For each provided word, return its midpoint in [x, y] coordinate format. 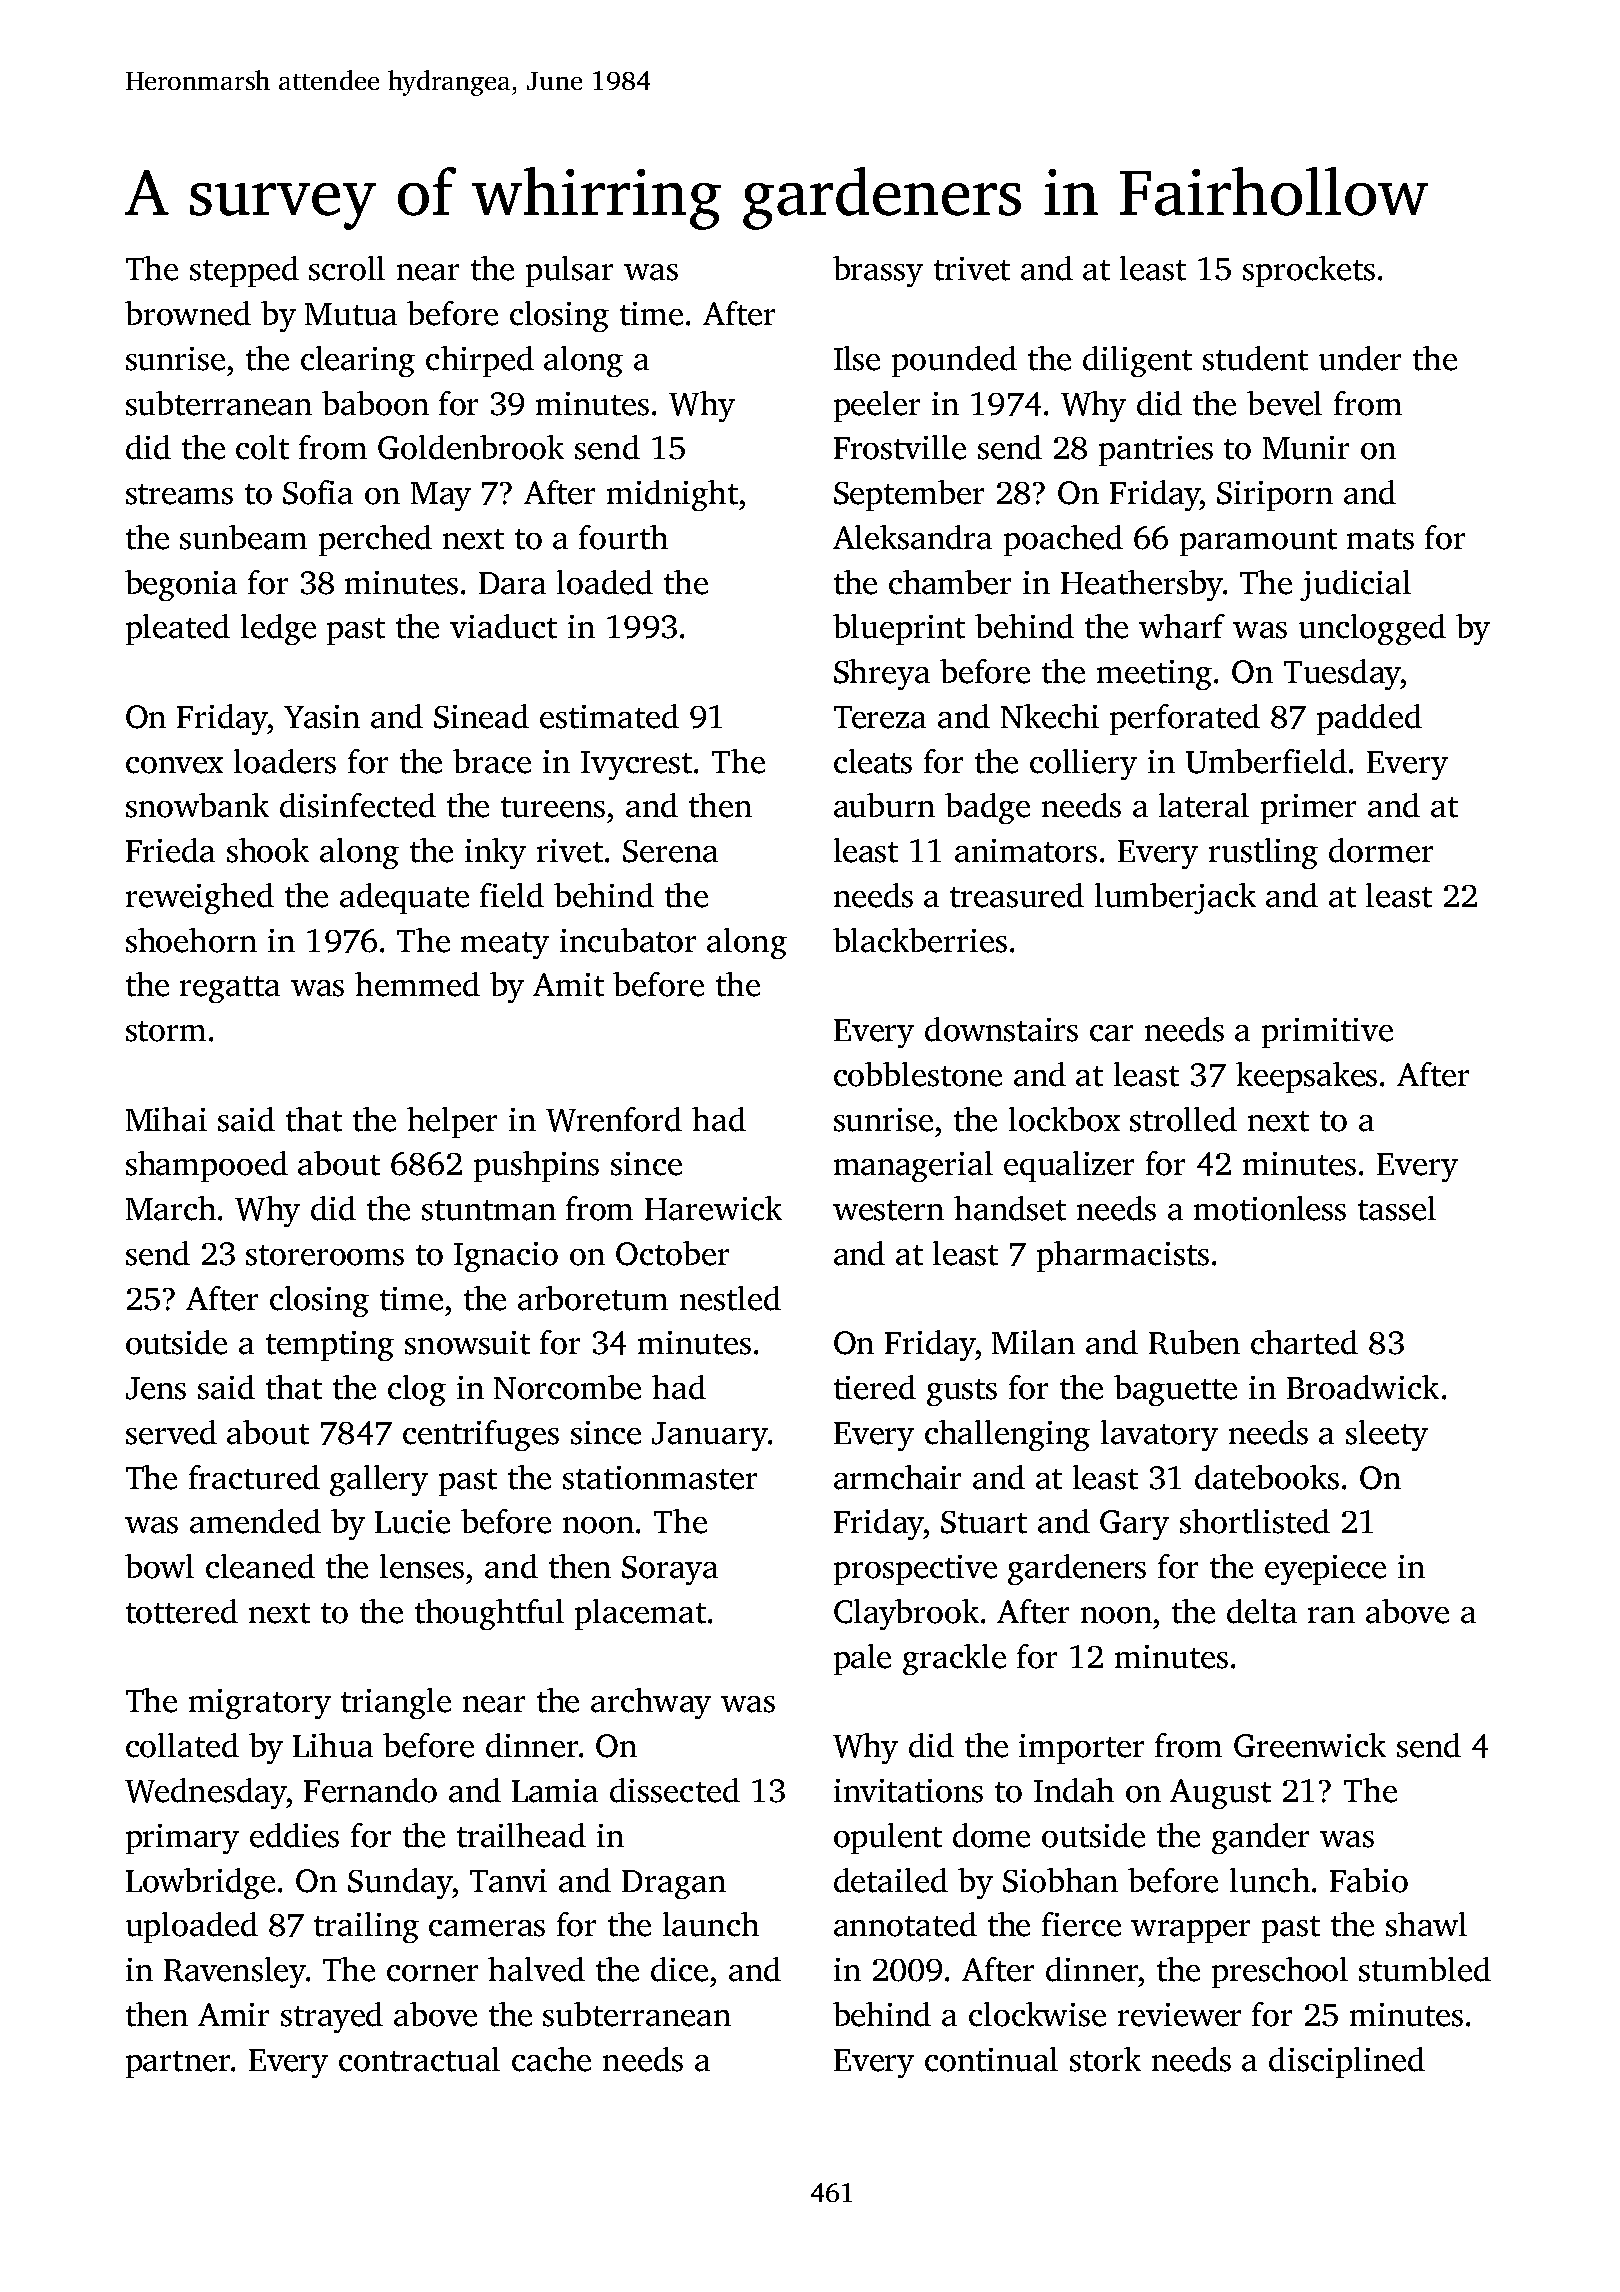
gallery [379, 1480]
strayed [332, 2017]
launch [711, 1924]
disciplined [1347, 2062]
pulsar [569, 271]
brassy [878, 271]
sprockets [1309, 271]
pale [862, 1659]
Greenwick [1310, 1745]
